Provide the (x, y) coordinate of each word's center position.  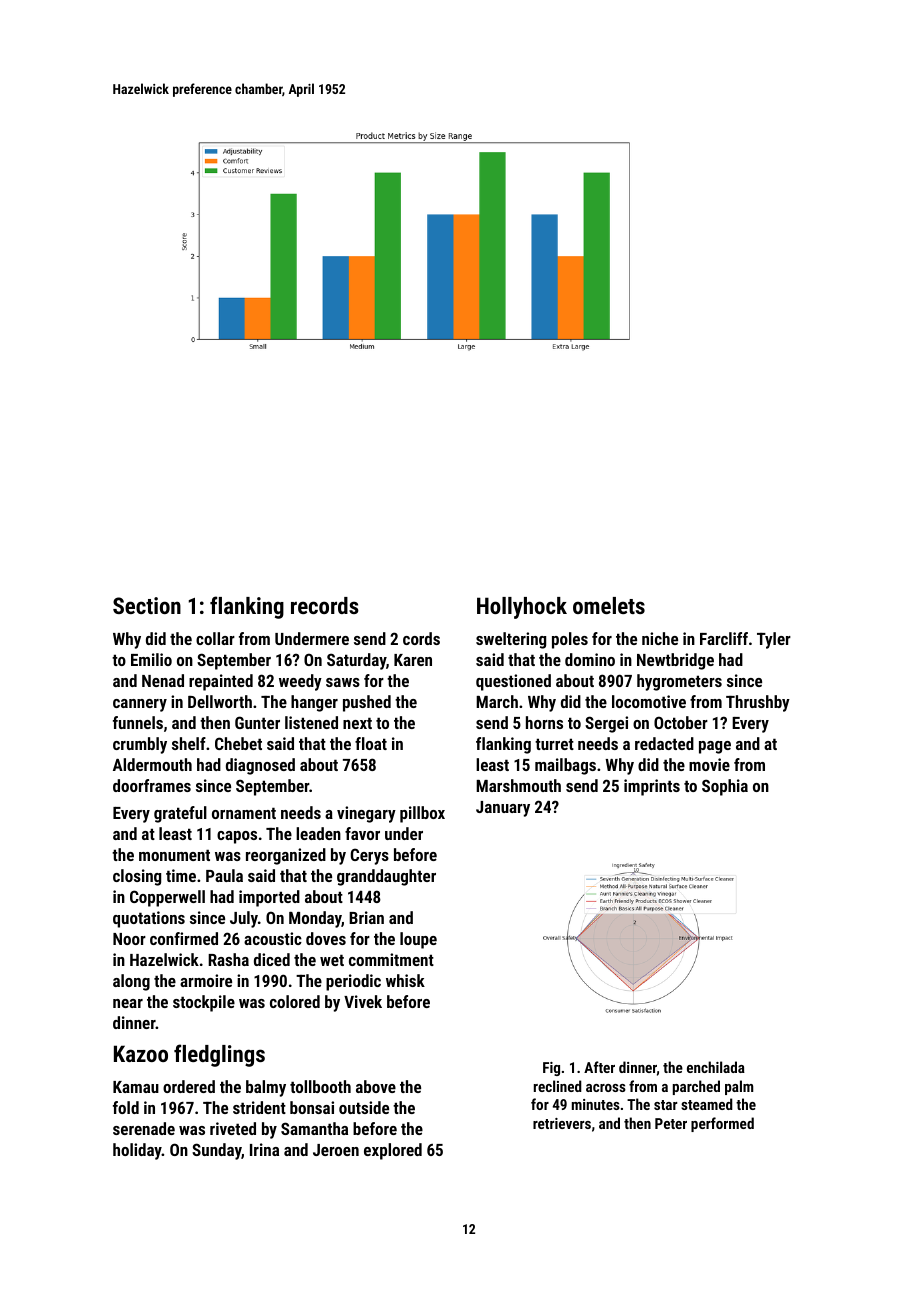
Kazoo (141, 1053)
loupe (418, 940)
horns (544, 722)
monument (174, 855)
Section (147, 605)
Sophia (725, 787)
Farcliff (724, 638)
